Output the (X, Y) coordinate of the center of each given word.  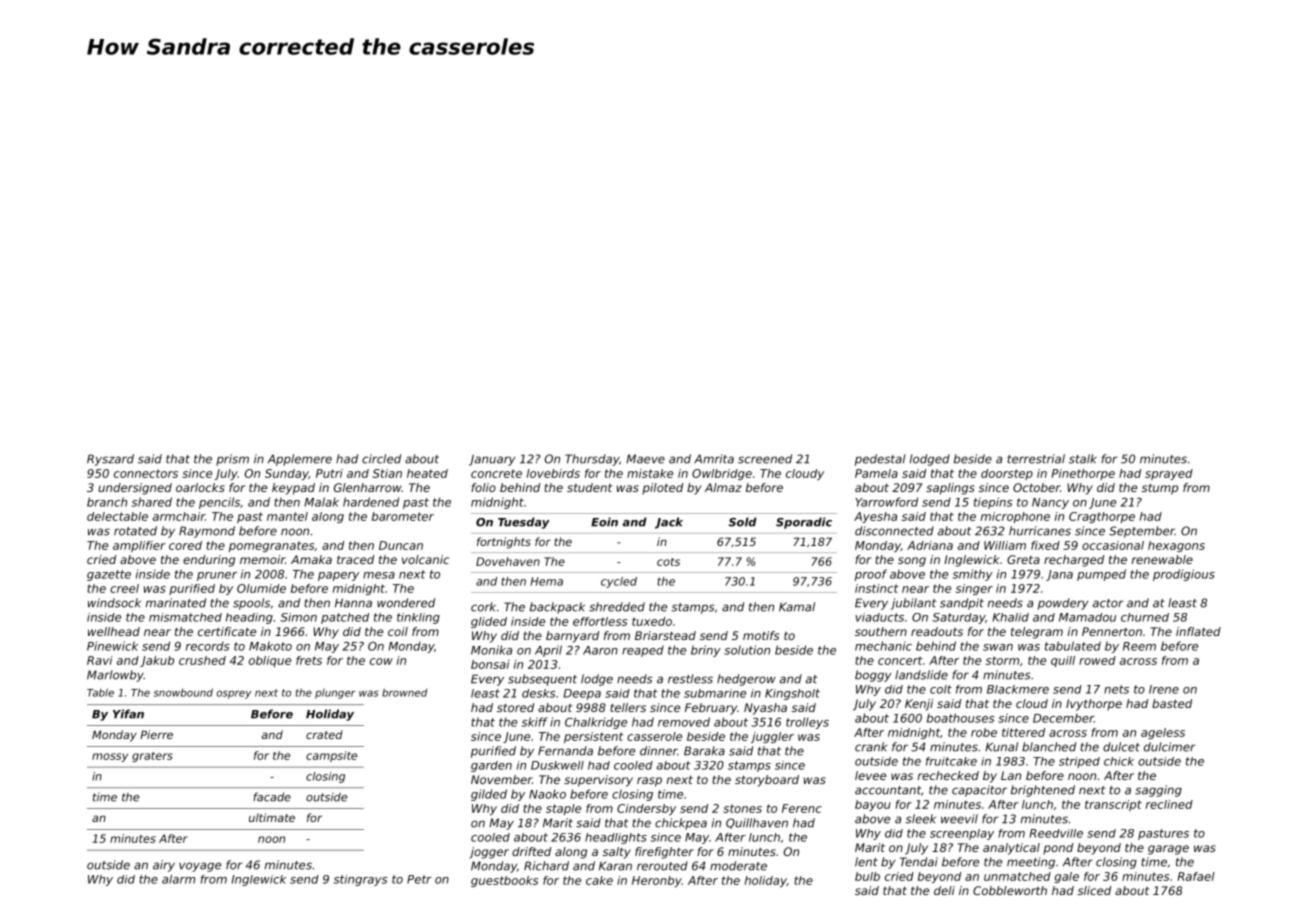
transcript (1113, 805)
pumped (1101, 575)
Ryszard (110, 460)
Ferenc (802, 808)
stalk (1083, 459)
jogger (489, 853)
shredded (617, 607)
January (492, 460)
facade (272, 797)
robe (984, 732)
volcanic (425, 559)
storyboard (767, 781)
